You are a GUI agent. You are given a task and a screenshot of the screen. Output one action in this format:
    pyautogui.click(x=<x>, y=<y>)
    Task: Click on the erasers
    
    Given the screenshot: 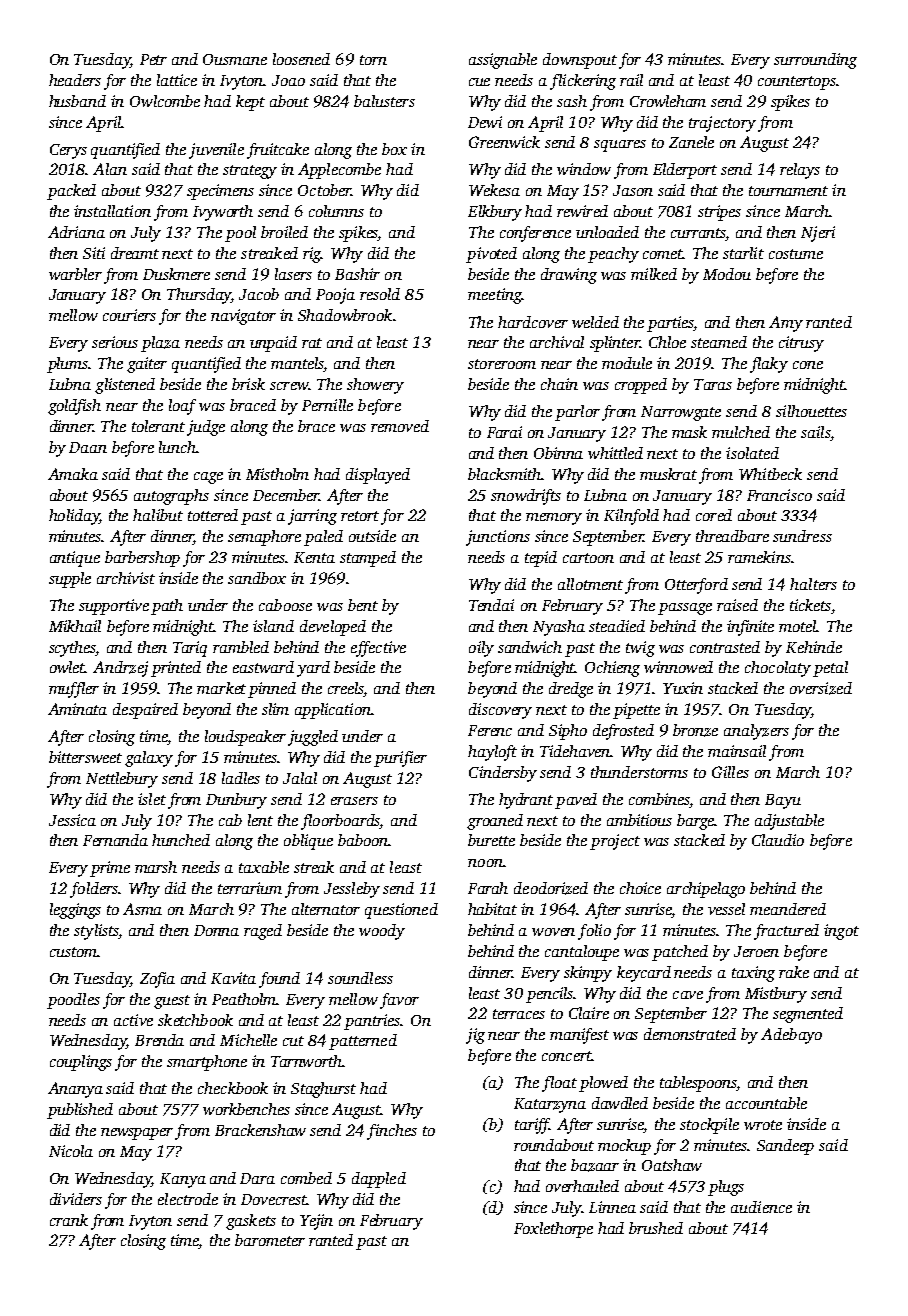 What is the action you would take?
    pyautogui.click(x=354, y=801)
